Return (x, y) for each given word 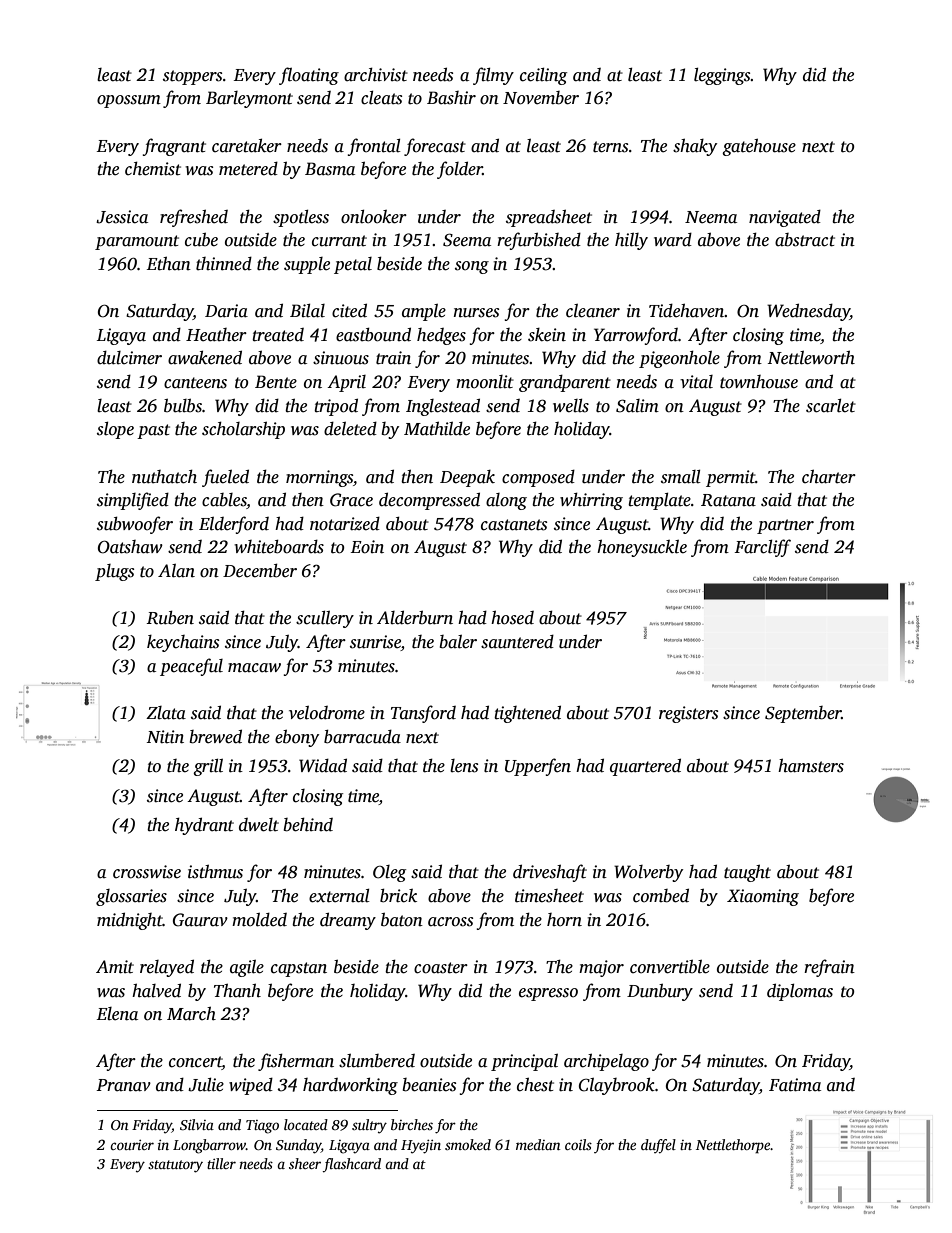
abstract (805, 240)
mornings (319, 478)
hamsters (811, 765)
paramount (137, 242)
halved (156, 990)
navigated (785, 218)
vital (696, 382)
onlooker (374, 216)
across (450, 922)
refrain (829, 968)
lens (464, 766)
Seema (467, 240)
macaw (254, 668)
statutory (175, 1166)
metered (248, 168)
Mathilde (437, 428)
